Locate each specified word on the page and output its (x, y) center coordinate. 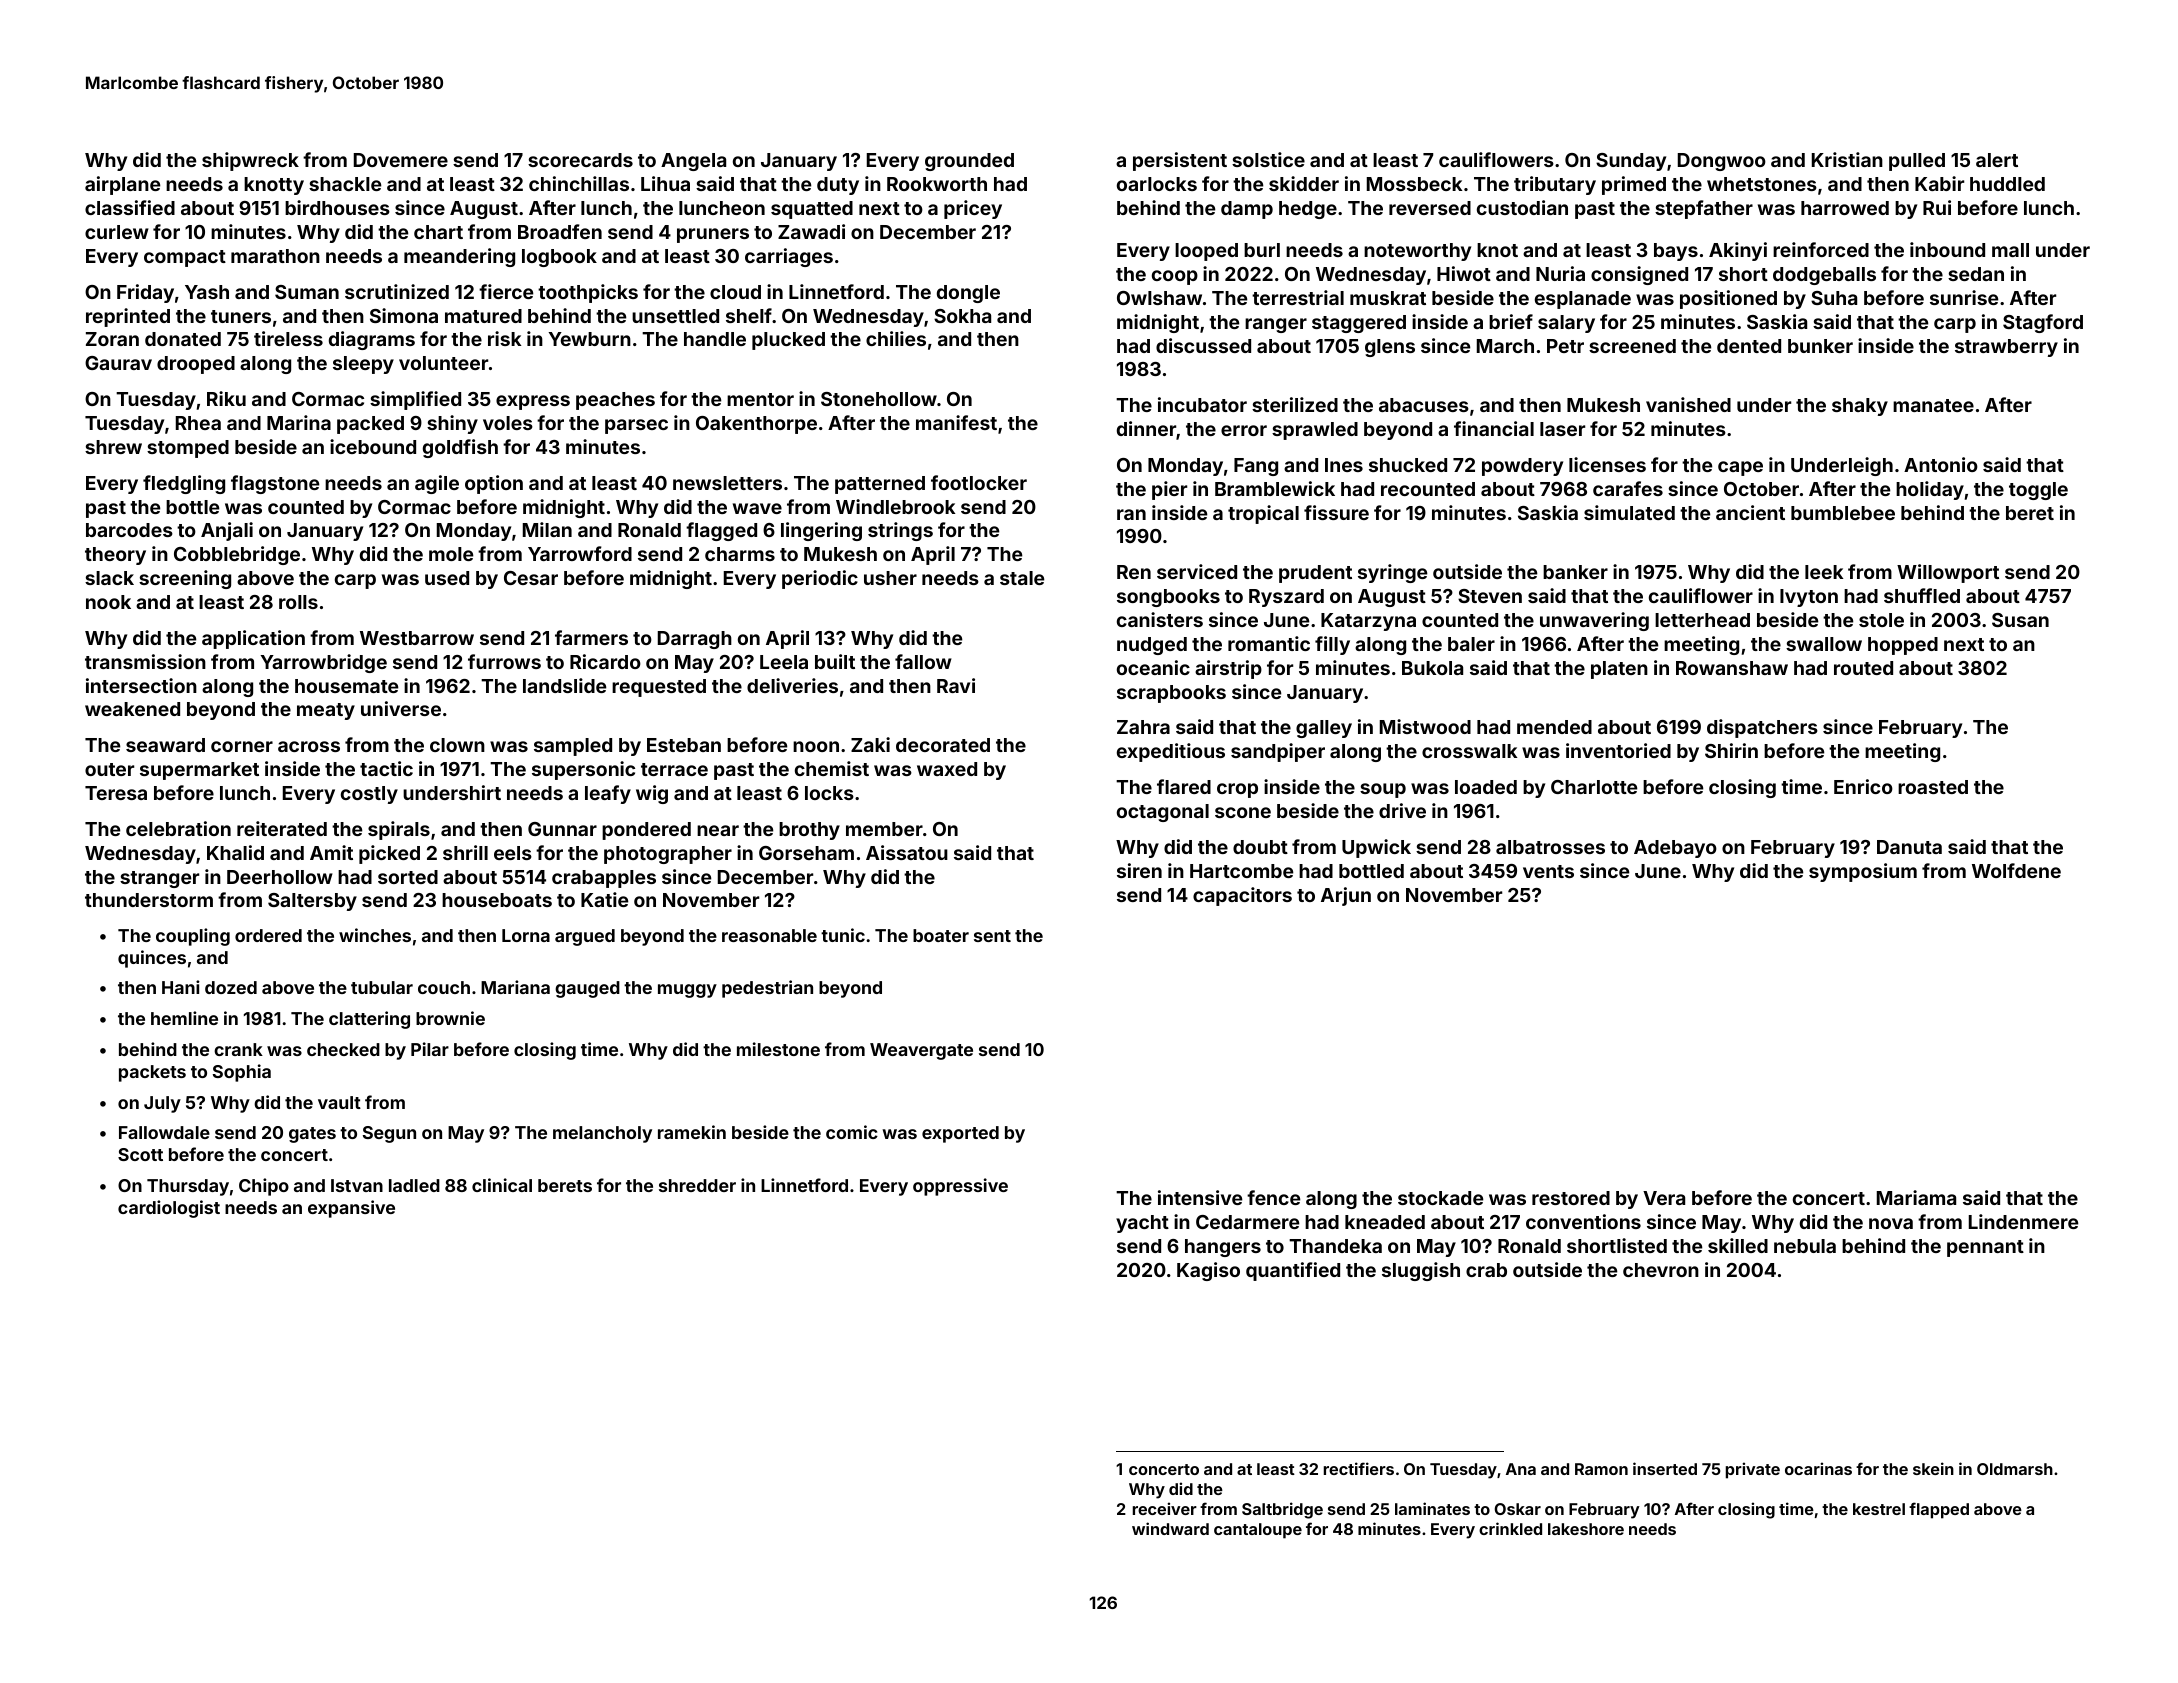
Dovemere (401, 160)
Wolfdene (2016, 870)
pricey (973, 209)
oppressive (960, 1187)
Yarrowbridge (324, 663)
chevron (1661, 1270)
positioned (1728, 299)
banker (1575, 572)
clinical (502, 1185)
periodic (820, 579)
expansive (351, 1209)
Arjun (1346, 896)
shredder (697, 1185)
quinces (152, 959)
